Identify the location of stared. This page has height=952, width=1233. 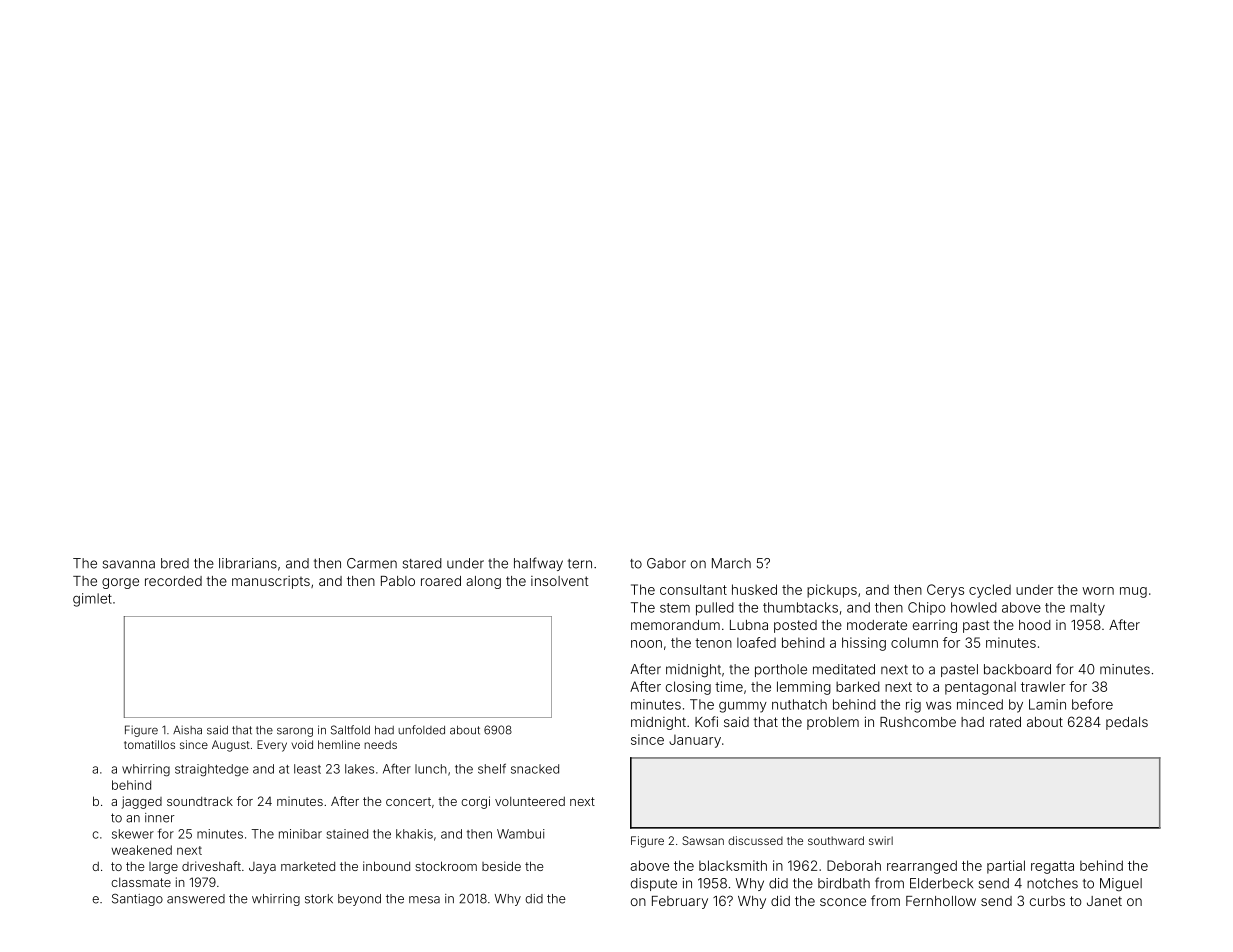
(422, 563).
